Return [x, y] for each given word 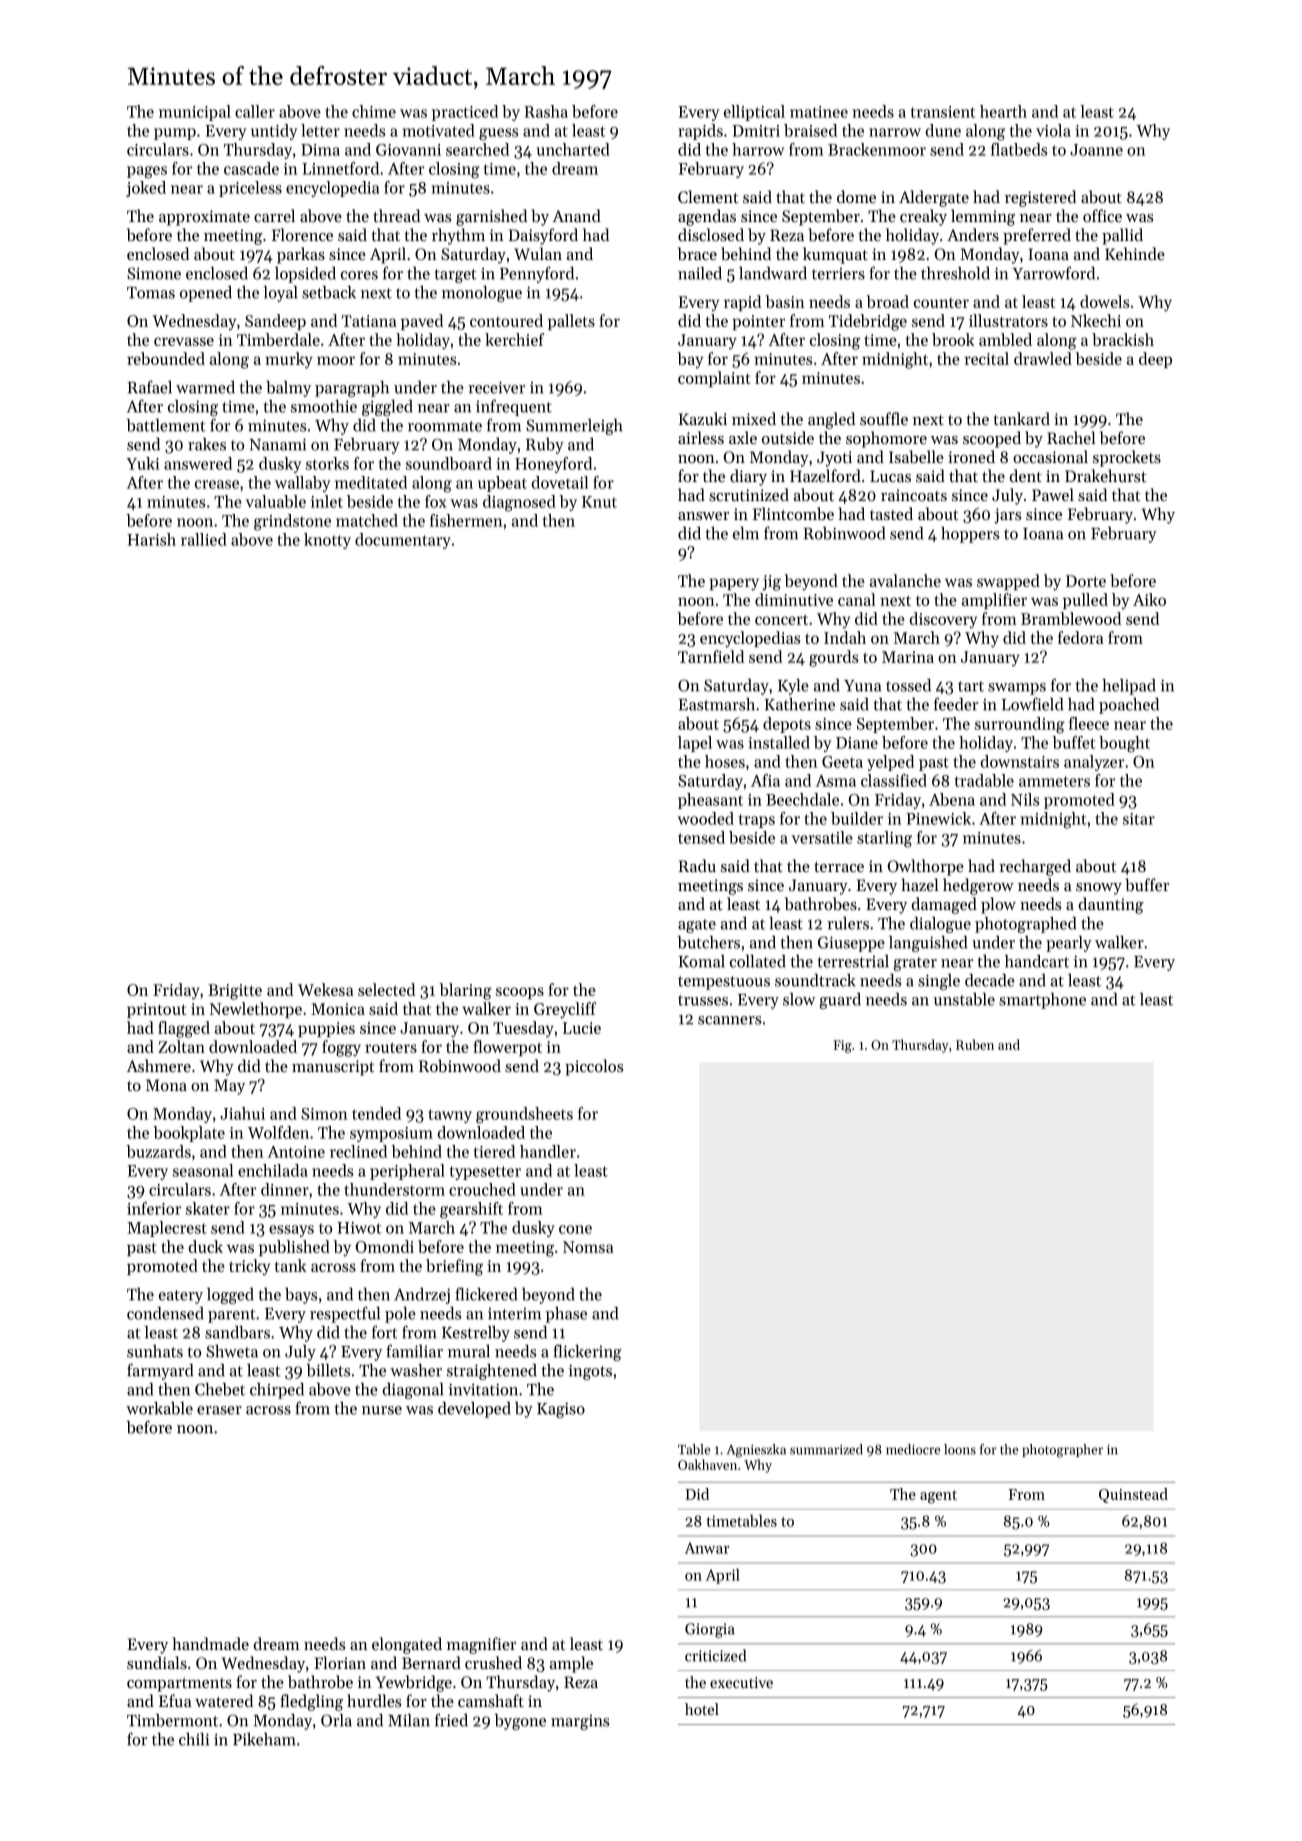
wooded [705, 818]
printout [156, 1010]
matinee [819, 112]
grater [915, 964]
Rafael [149, 387]
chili [194, 1739]
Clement [708, 196]
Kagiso [561, 1410]
